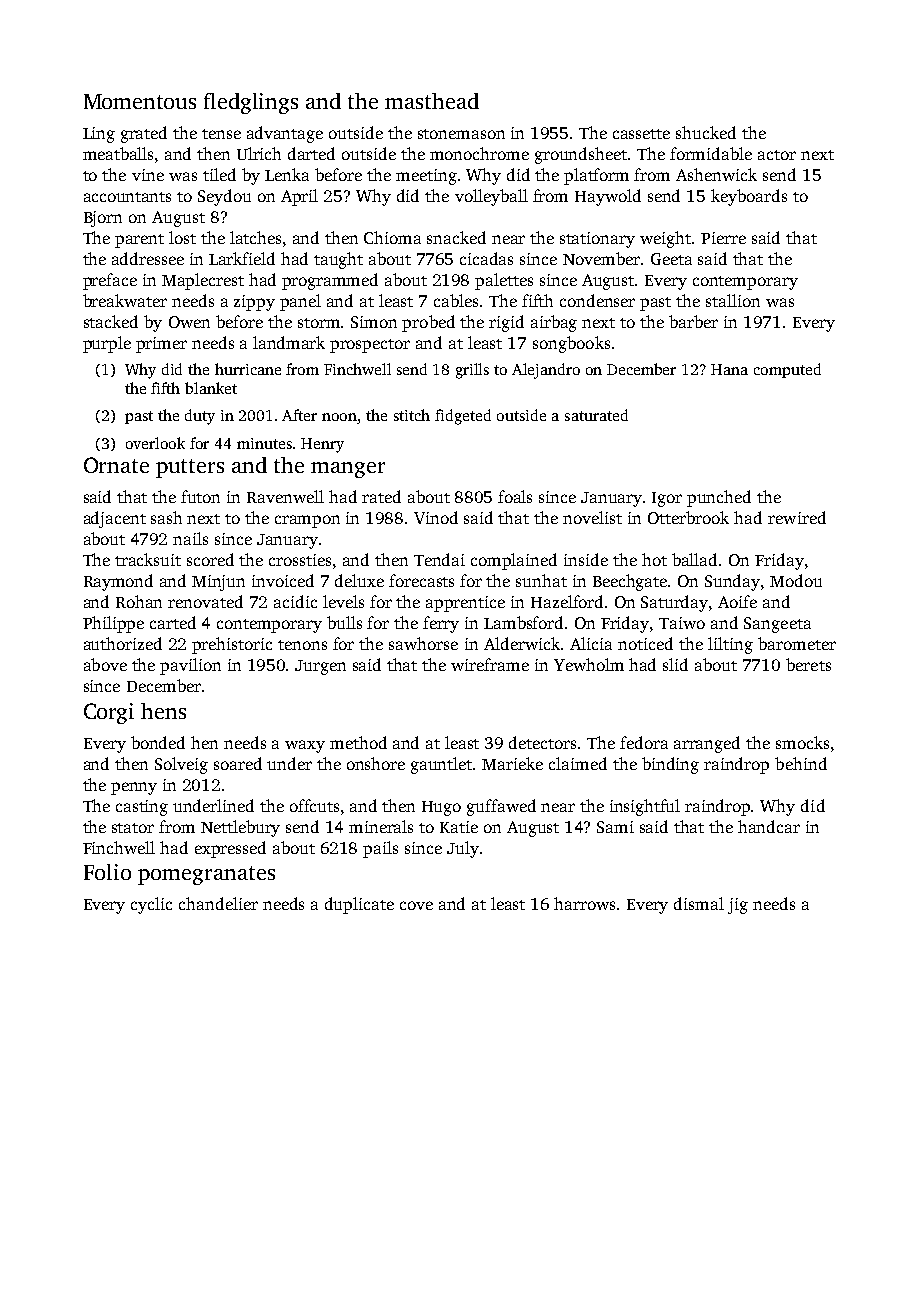 This screenshot has width=924, height=1308. Describe the element at coordinates (392, 237) in the screenshot. I see `Chioma` at that location.
